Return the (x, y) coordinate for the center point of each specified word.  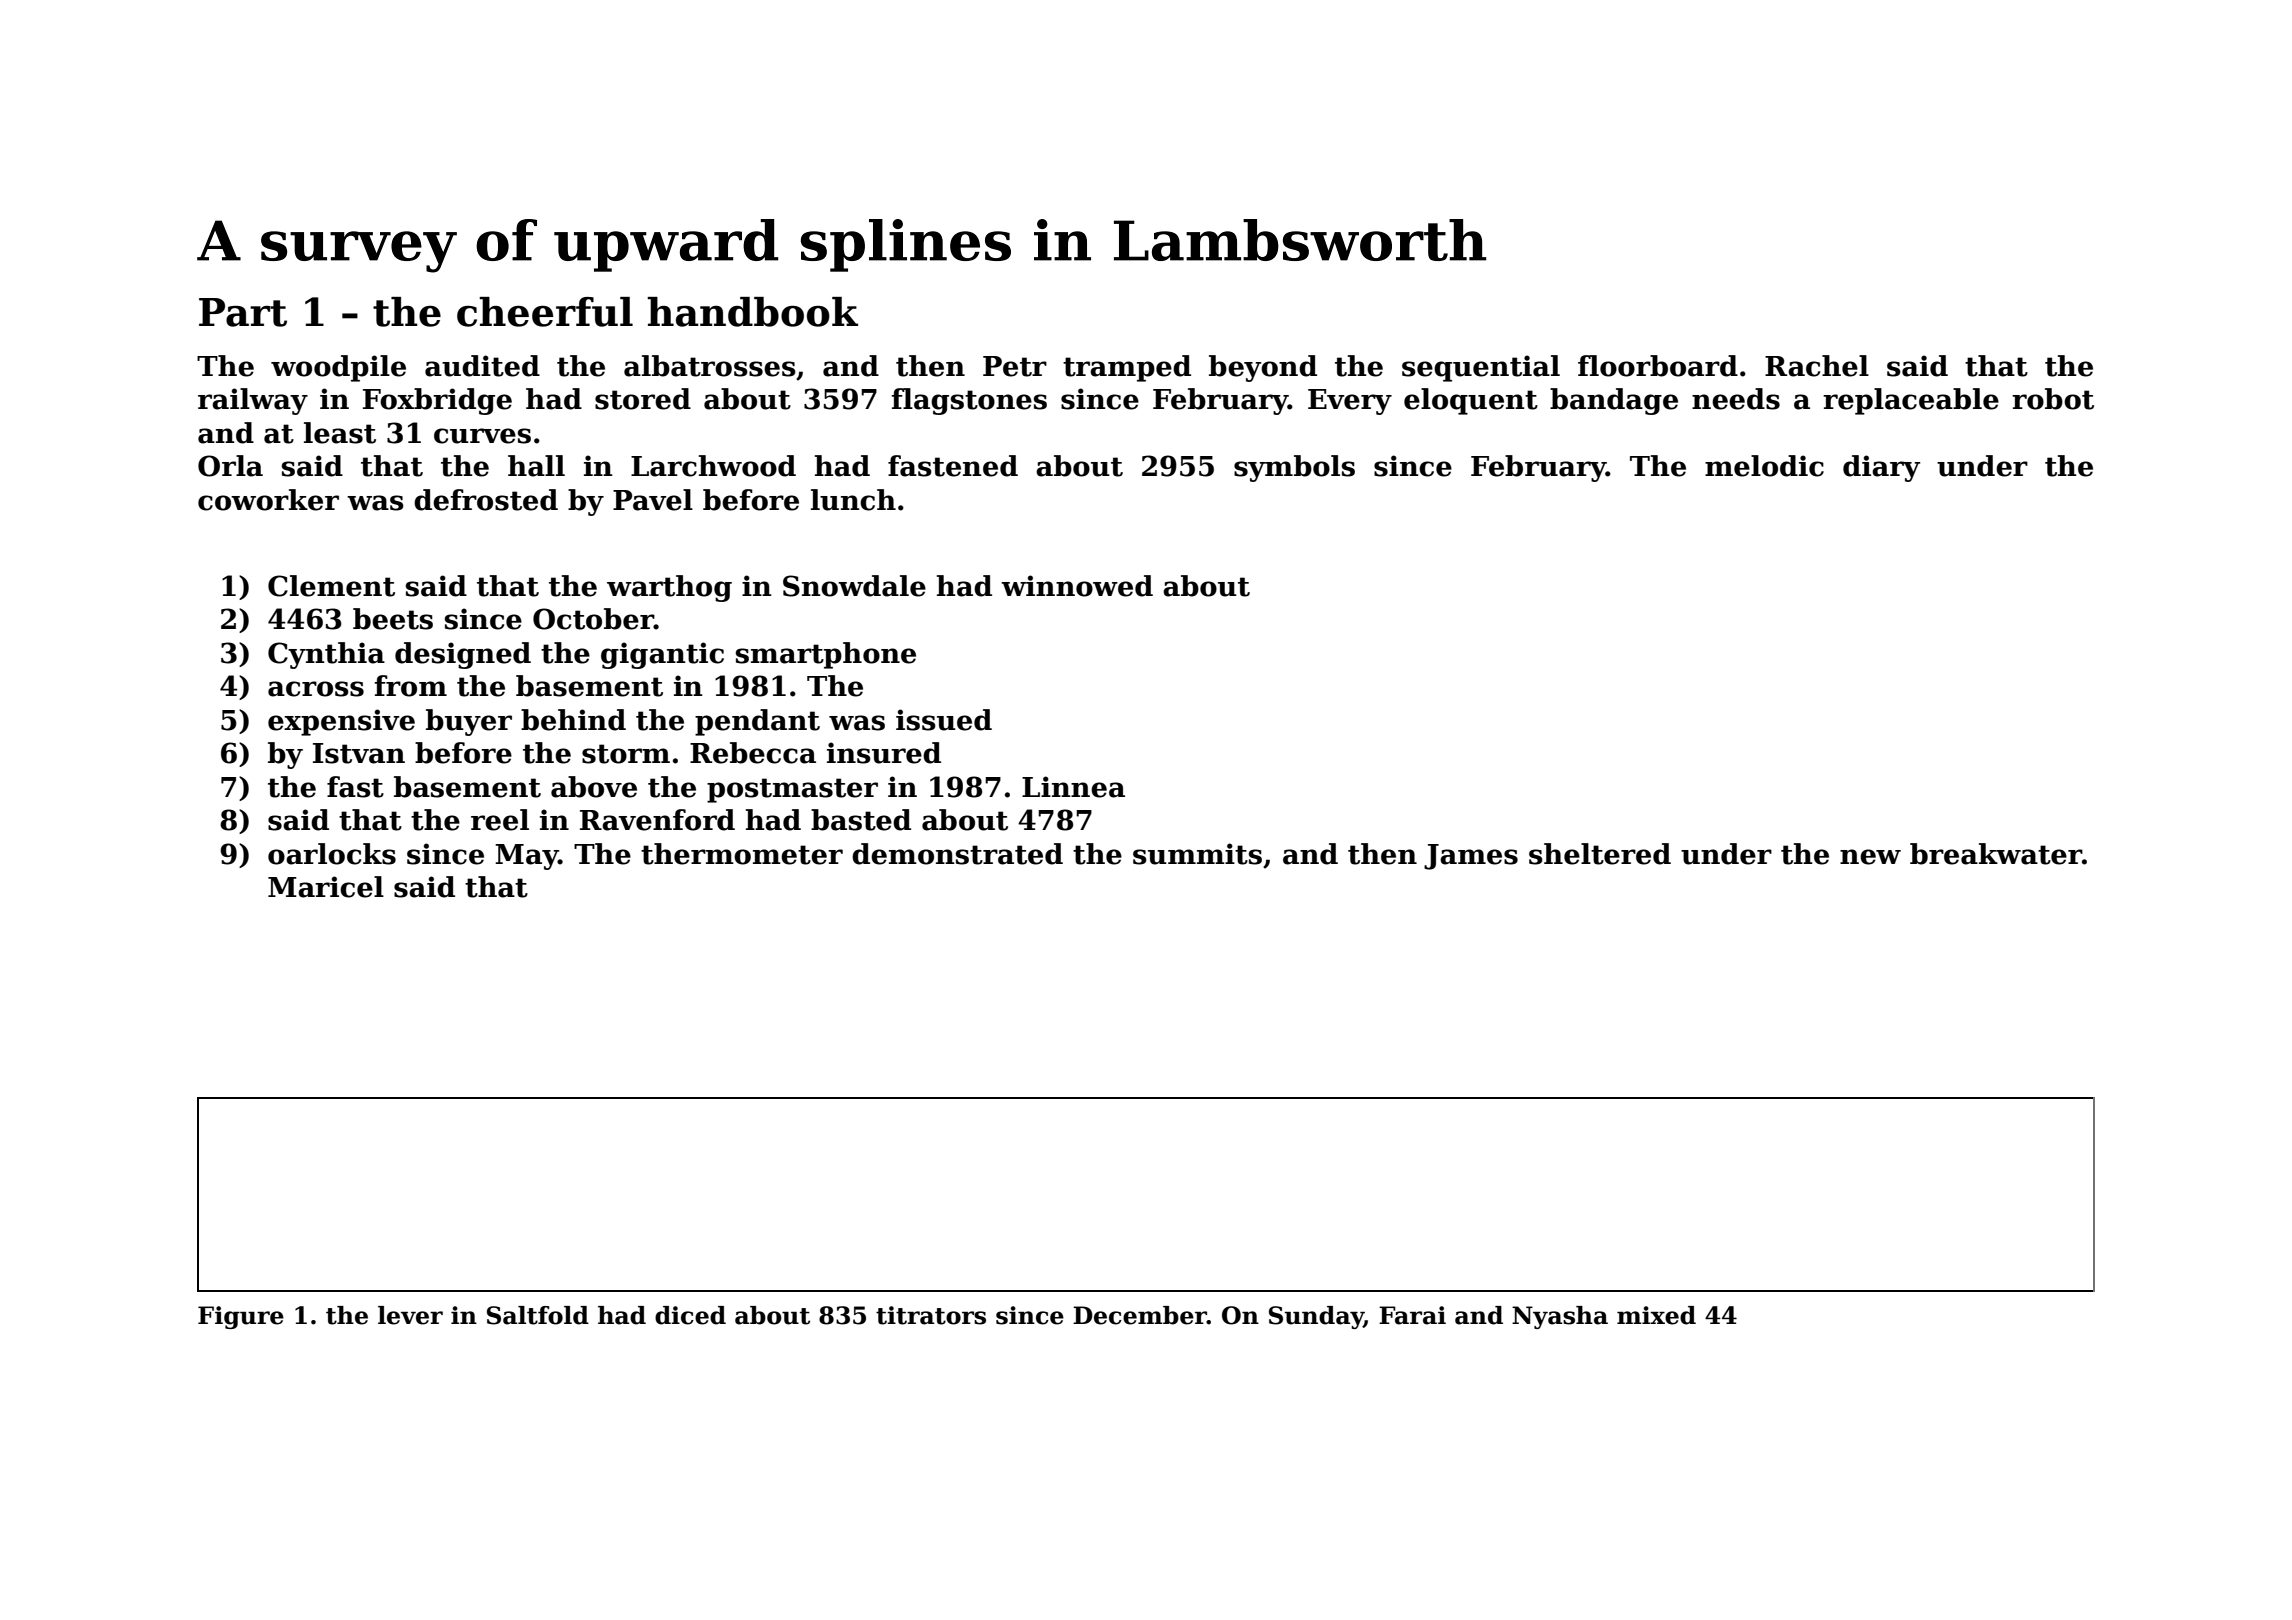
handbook (752, 312)
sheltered (1600, 854)
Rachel (1817, 366)
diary (1881, 468)
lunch (853, 500)
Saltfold (538, 1315)
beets (393, 619)
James (1471, 857)
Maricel (326, 887)
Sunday (1316, 1317)
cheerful (545, 312)
